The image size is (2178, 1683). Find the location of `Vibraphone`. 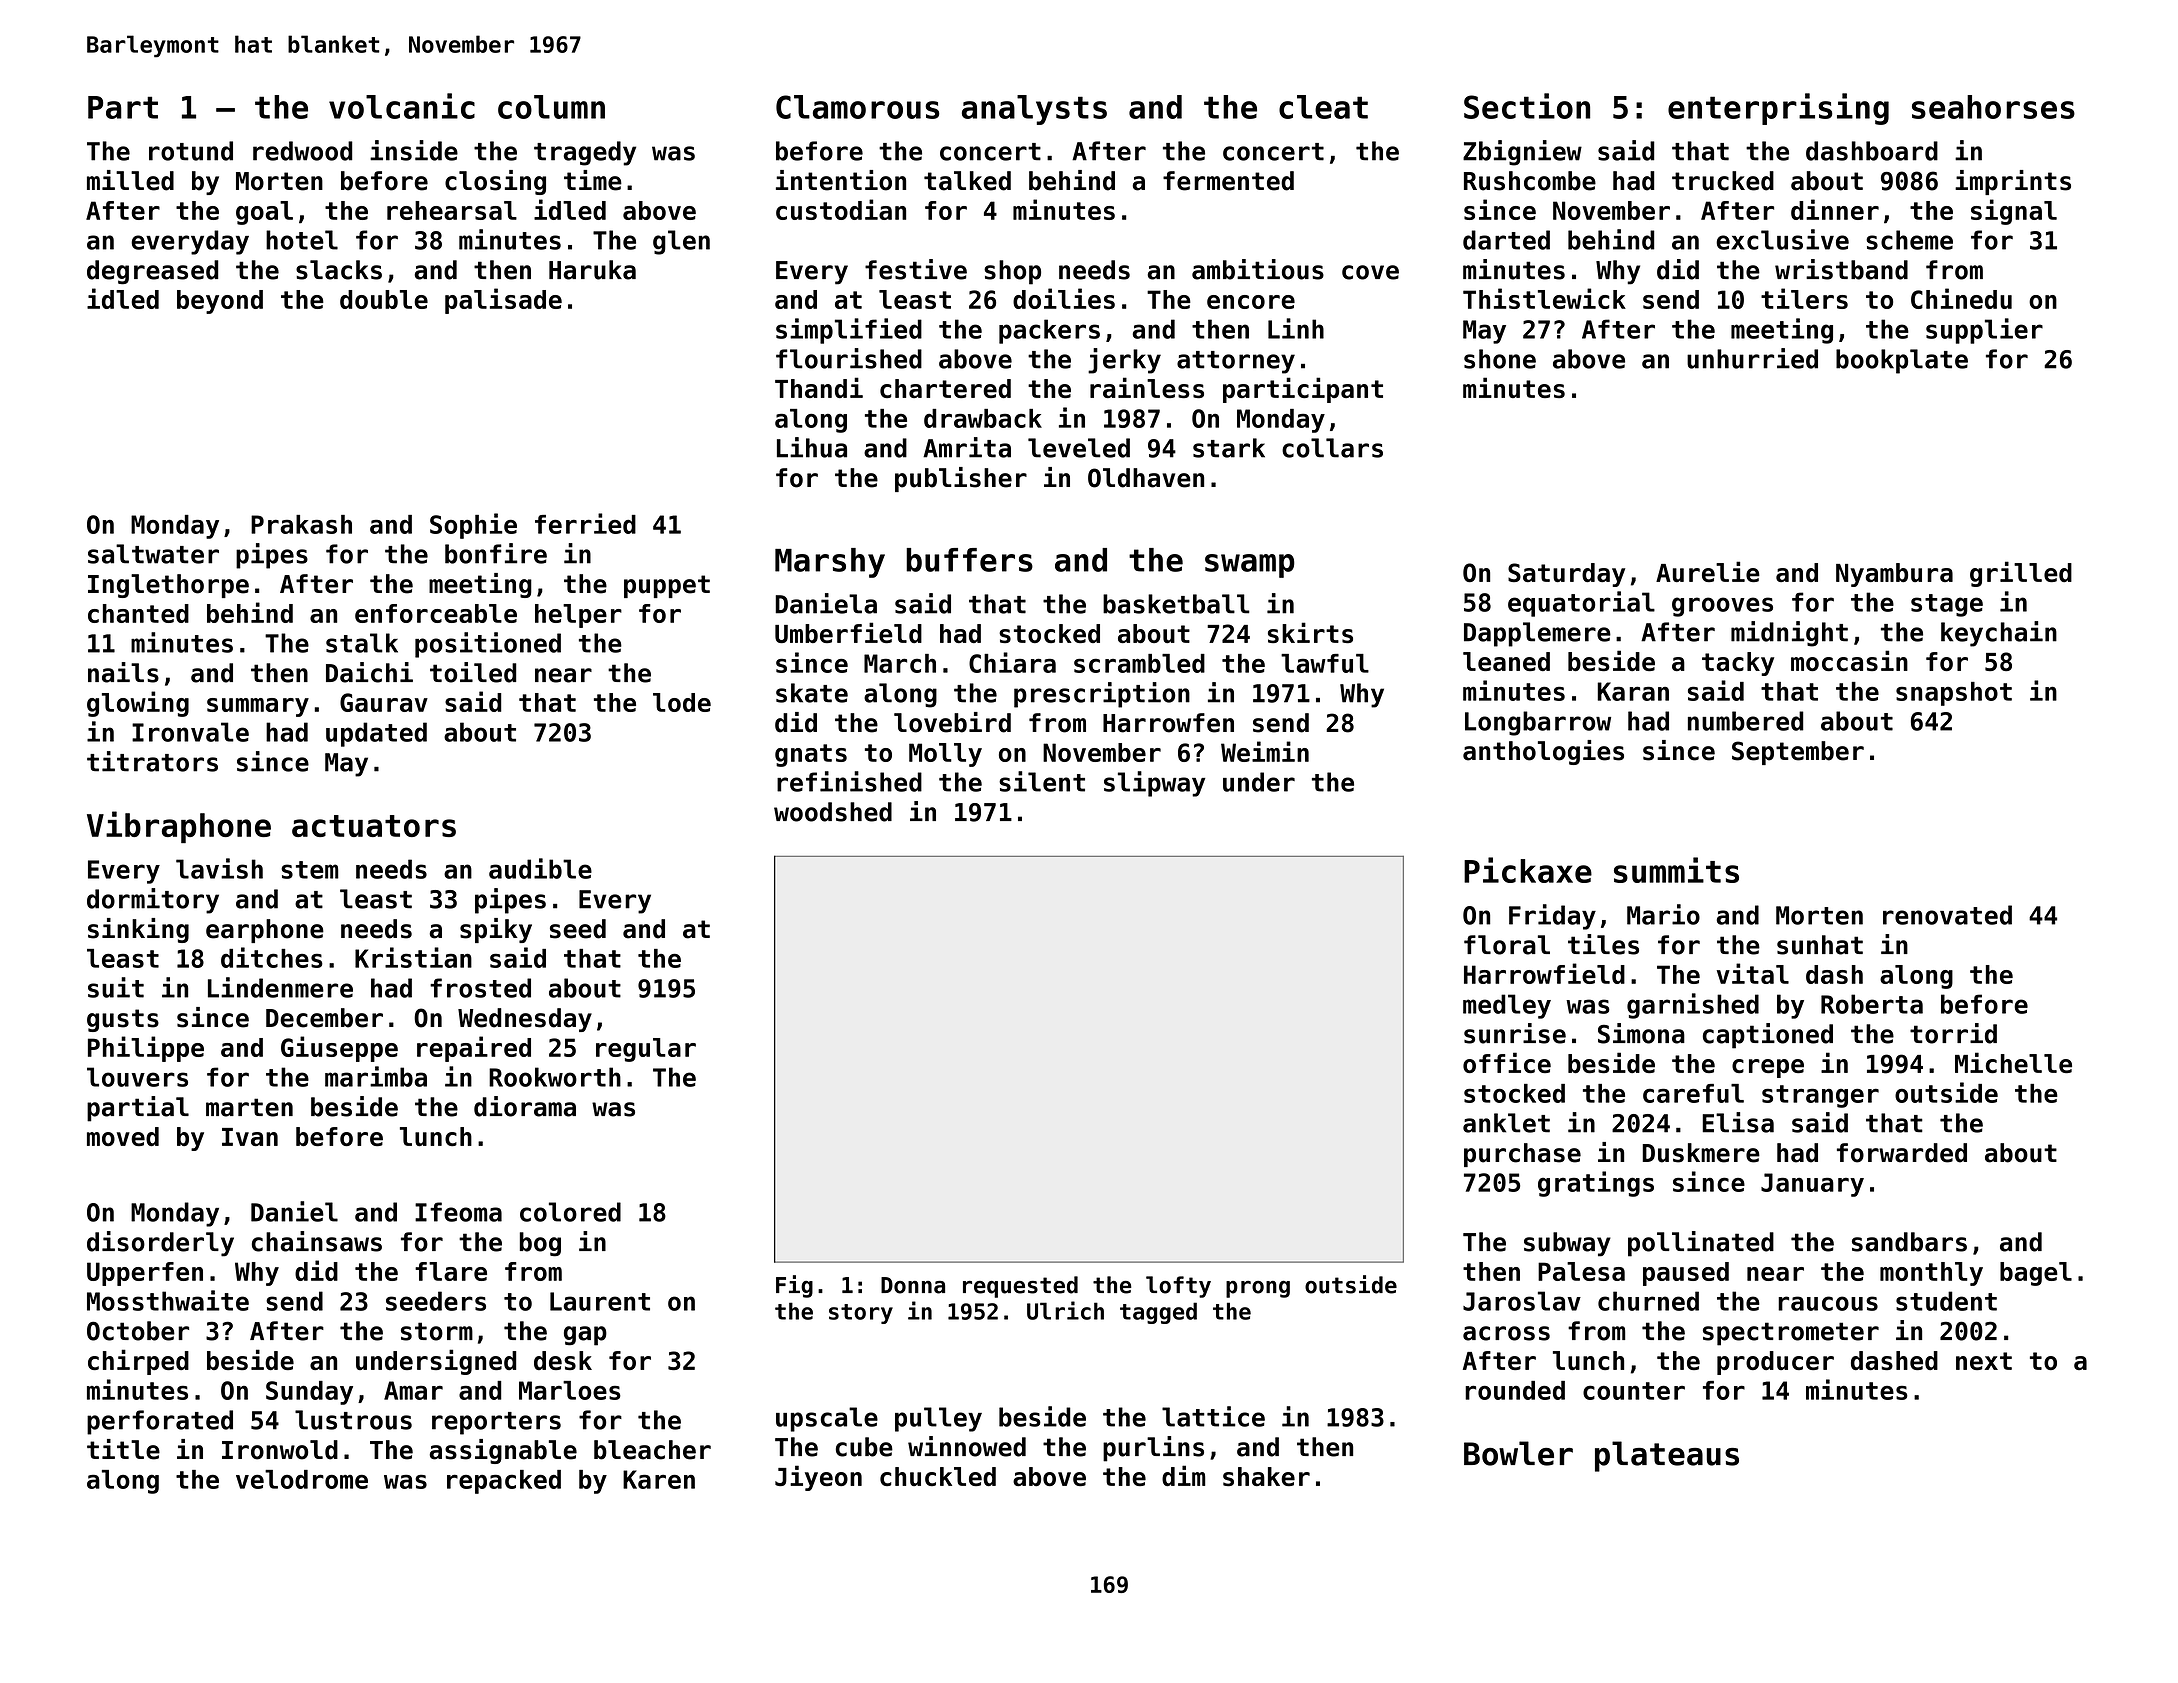

Vibraphone is located at coordinates (179, 827).
